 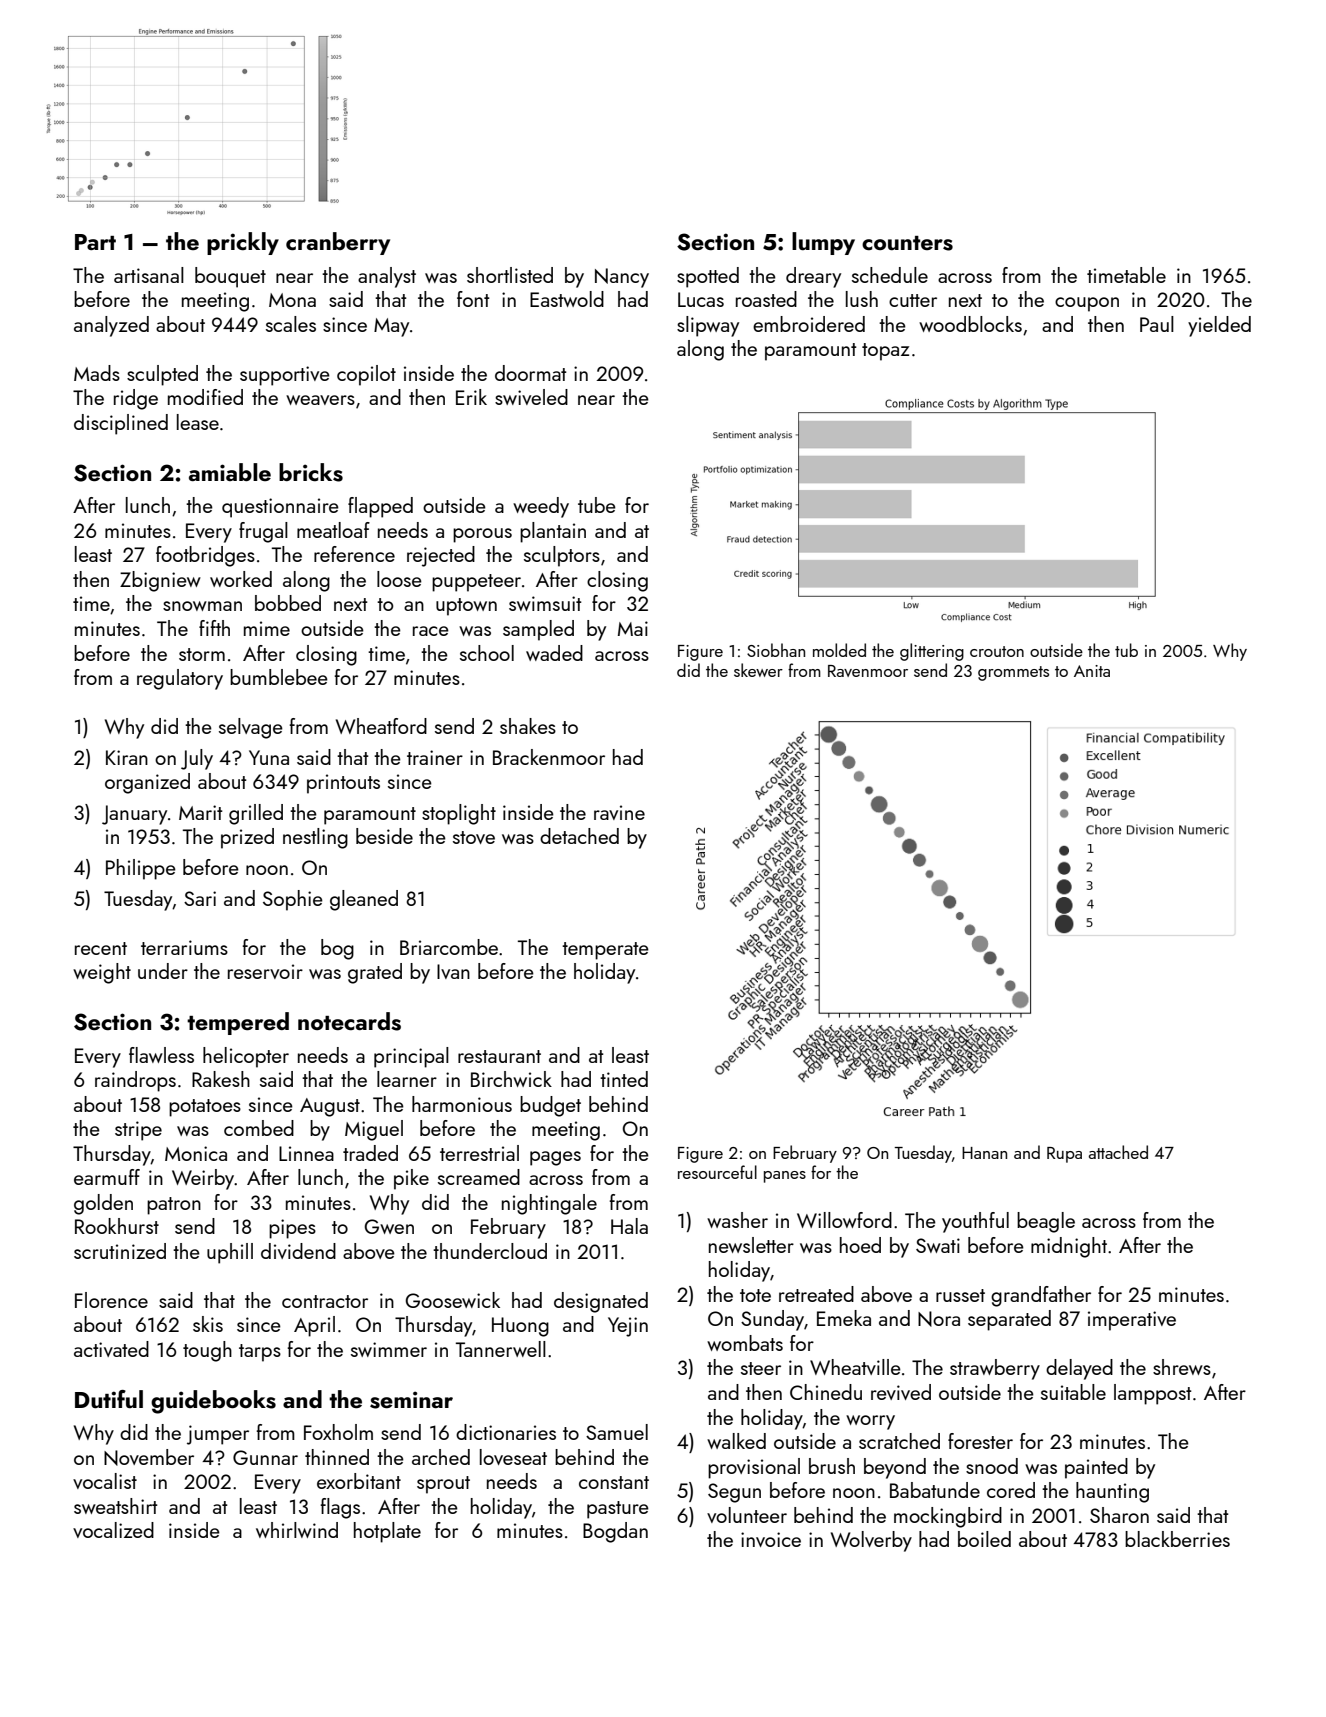 I want to click on counters, so click(x=907, y=243).
